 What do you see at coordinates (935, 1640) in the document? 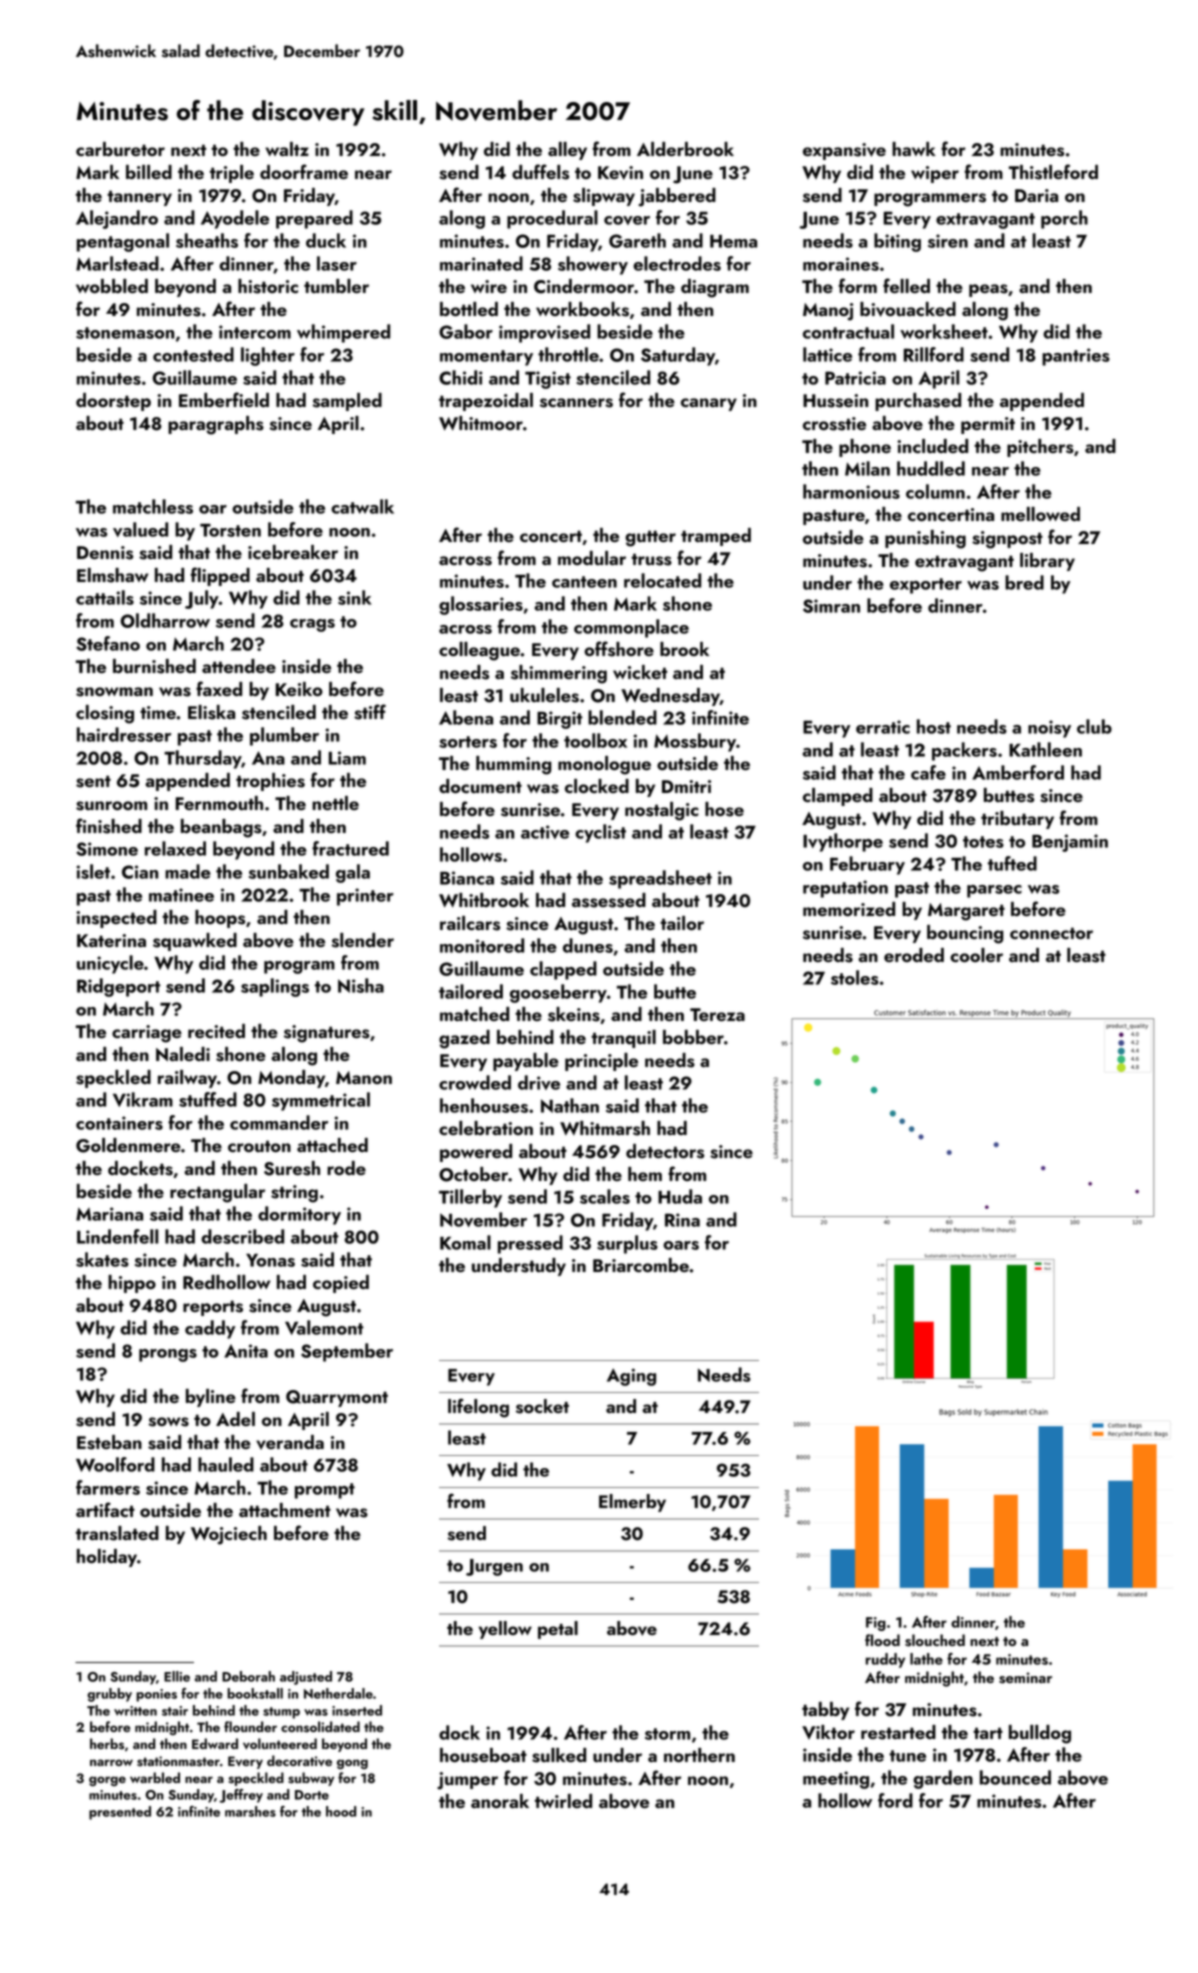
I see `slouched` at bounding box center [935, 1640].
